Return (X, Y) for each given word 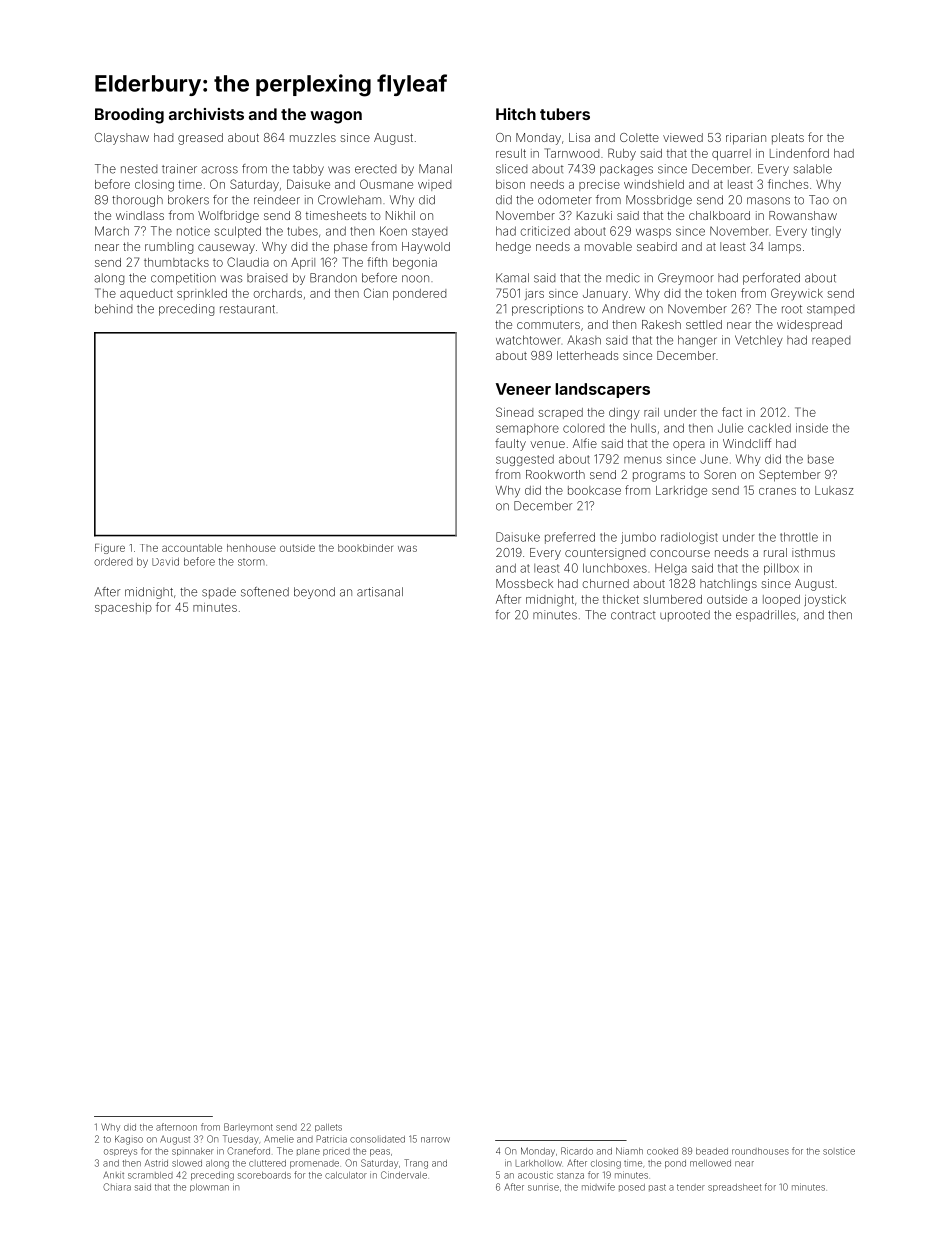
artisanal (380, 592)
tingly (826, 232)
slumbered (672, 599)
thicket (621, 599)
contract (633, 615)
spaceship (123, 608)
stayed (429, 232)
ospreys (120, 1153)
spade (219, 593)
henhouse (251, 548)
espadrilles (766, 616)
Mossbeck (524, 583)
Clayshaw (122, 139)
